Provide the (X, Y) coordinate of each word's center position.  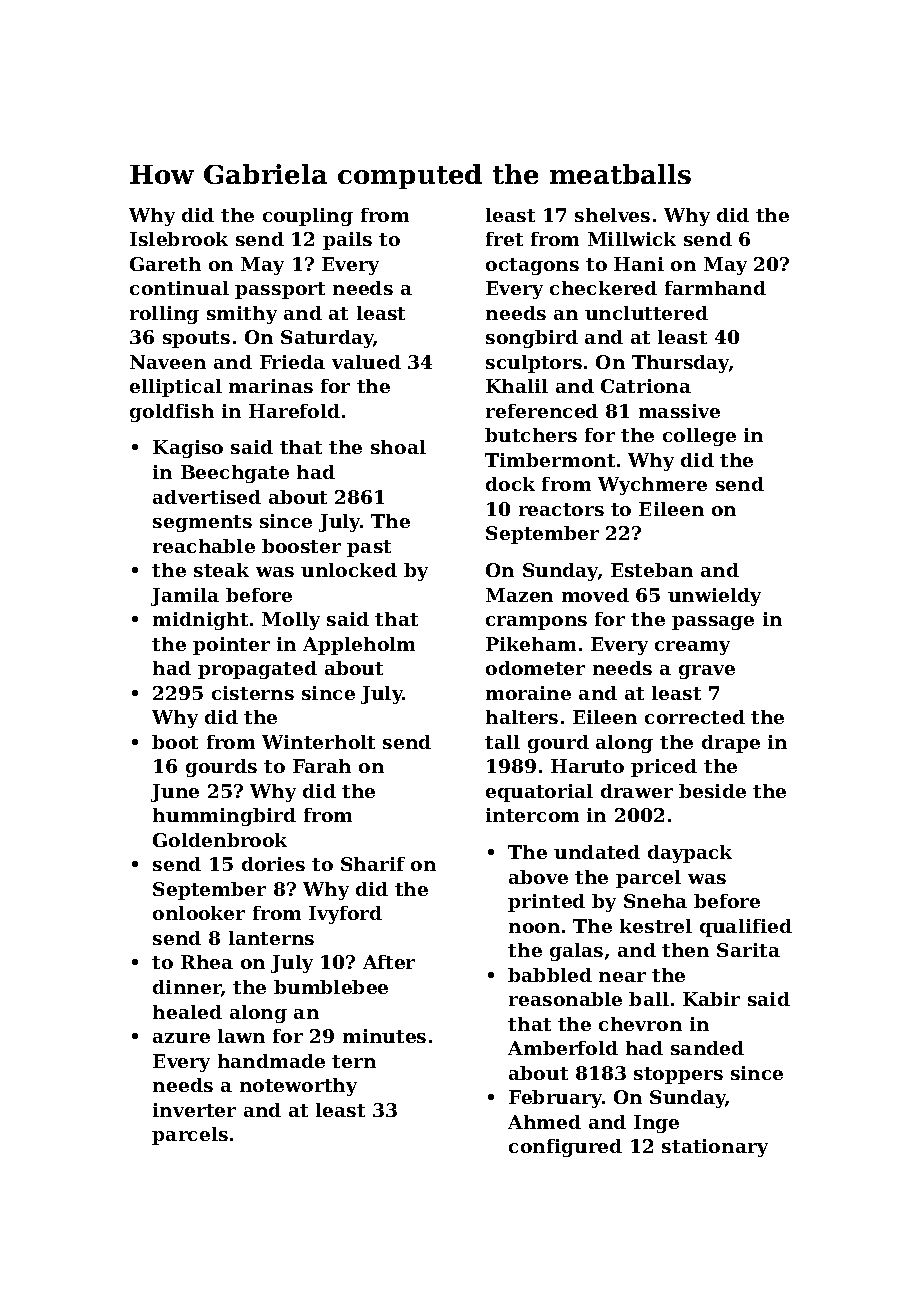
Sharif (373, 864)
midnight (200, 621)
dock (510, 484)
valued (366, 362)
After (389, 962)
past (369, 548)
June (175, 793)
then (685, 950)
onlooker (199, 913)
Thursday (680, 364)
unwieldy (714, 597)
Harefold (294, 411)
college (699, 437)
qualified (746, 928)
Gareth (165, 264)
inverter (194, 1110)
